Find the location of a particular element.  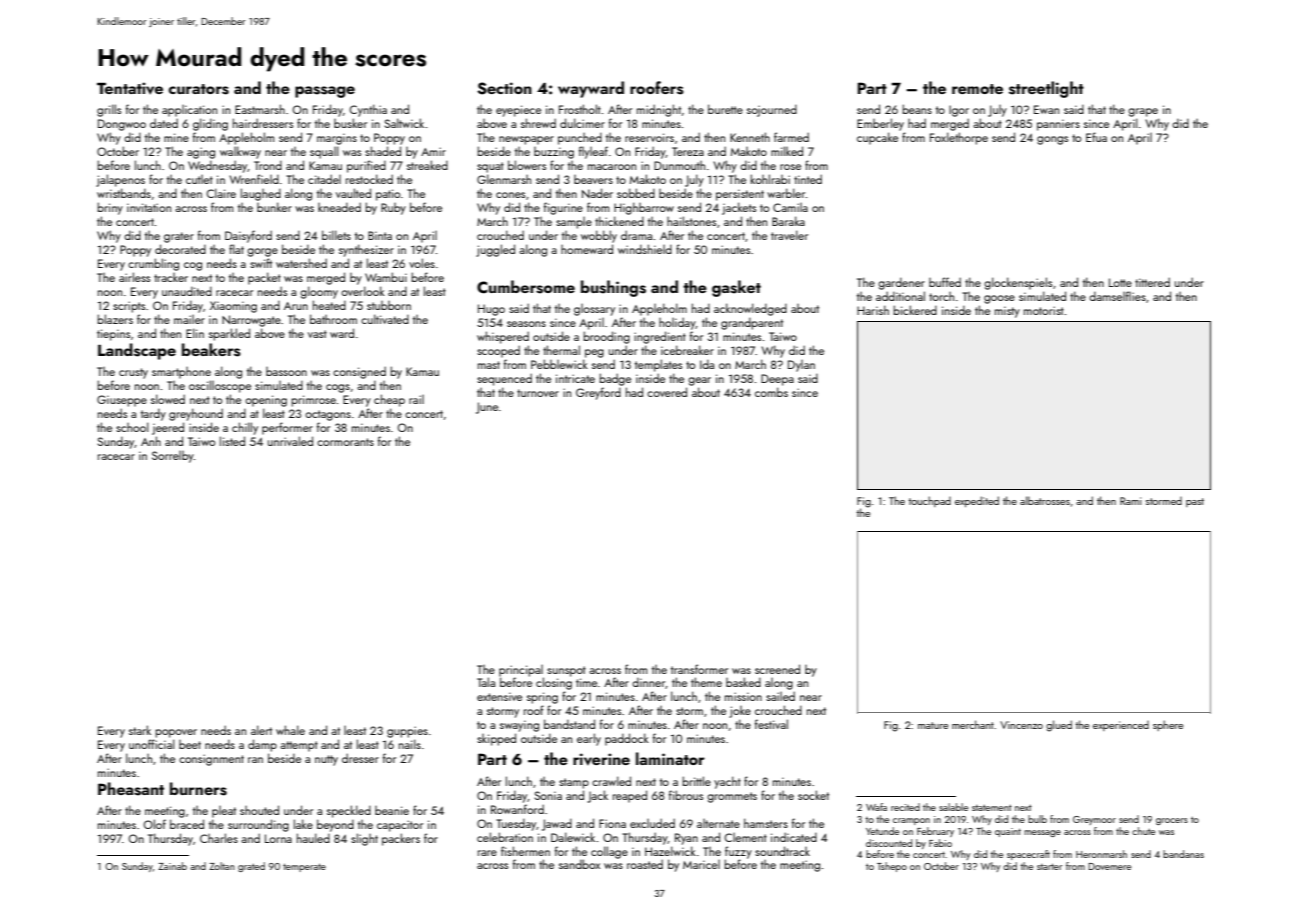

cormorants is located at coordinates (345, 442).
